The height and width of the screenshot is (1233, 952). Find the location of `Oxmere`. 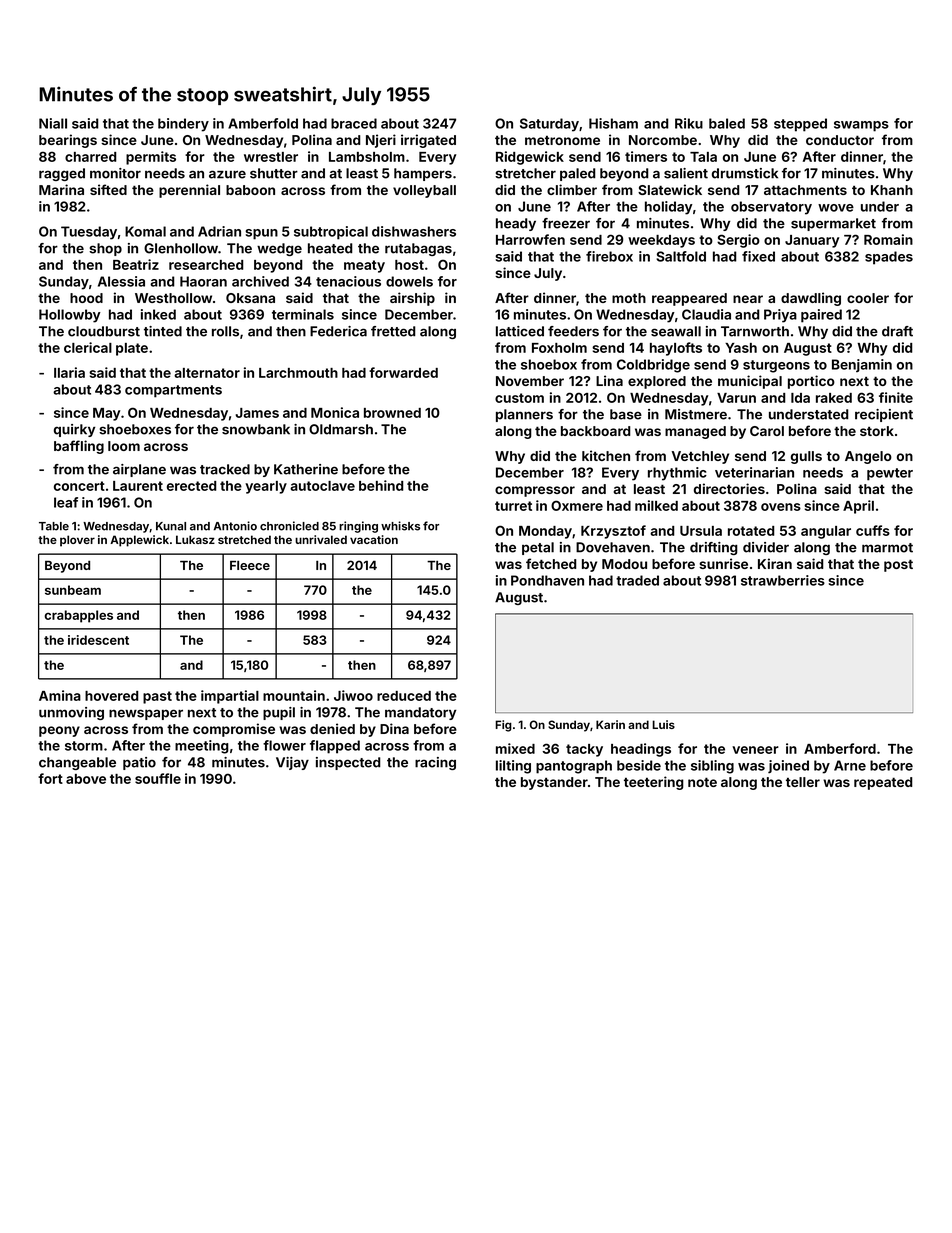

Oxmere is located at coordinates (577, 505).
